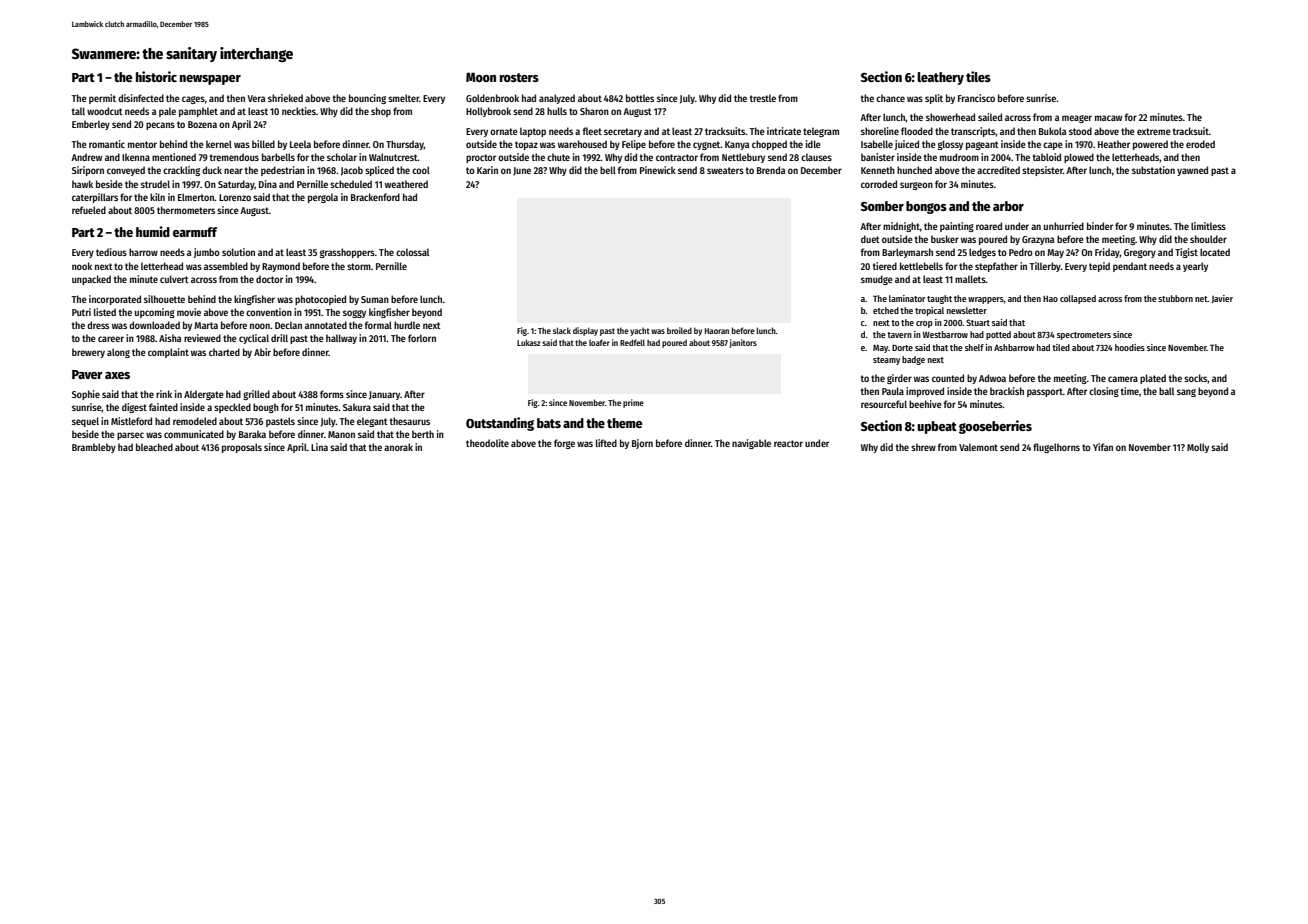 The height and width of the screenshot is (924, 1308). Describe the element at coordinates (937, 427) in the screenshot. I see `upbeat` at that location.
